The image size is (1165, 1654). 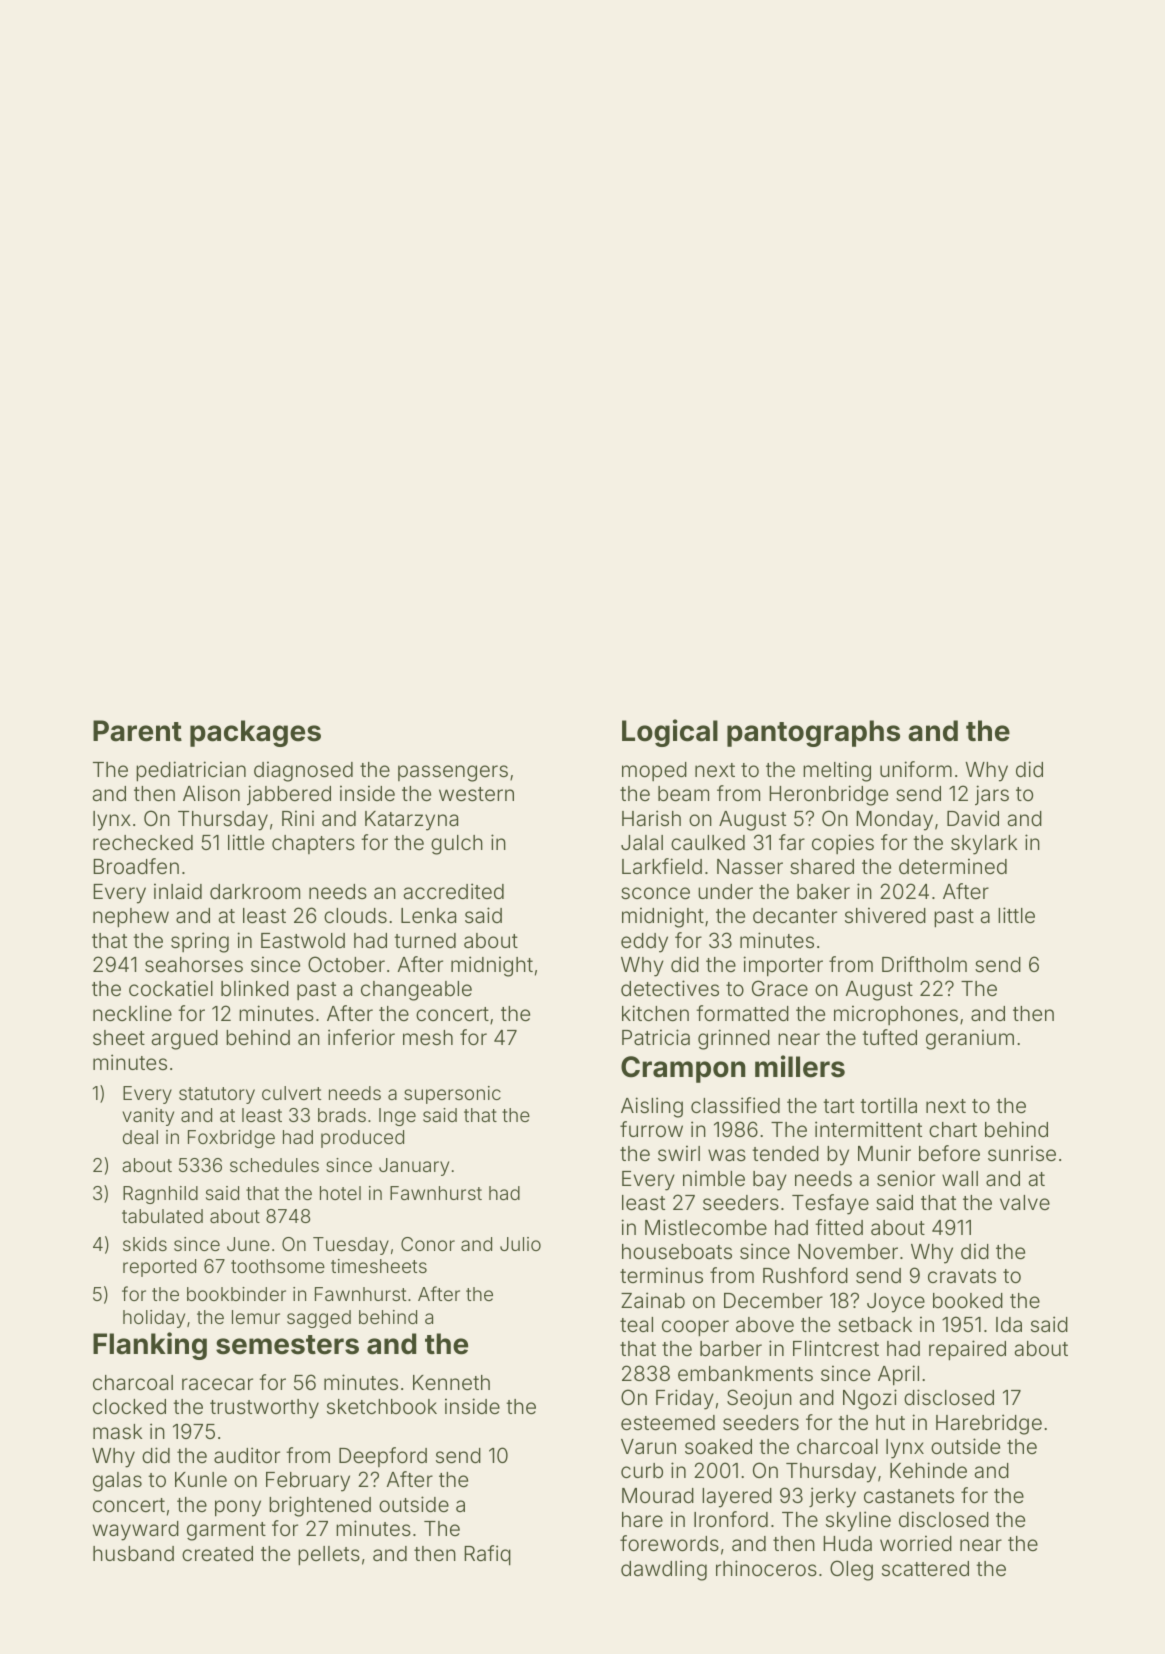 I want to click on melting, so click(x=837, y=771).
